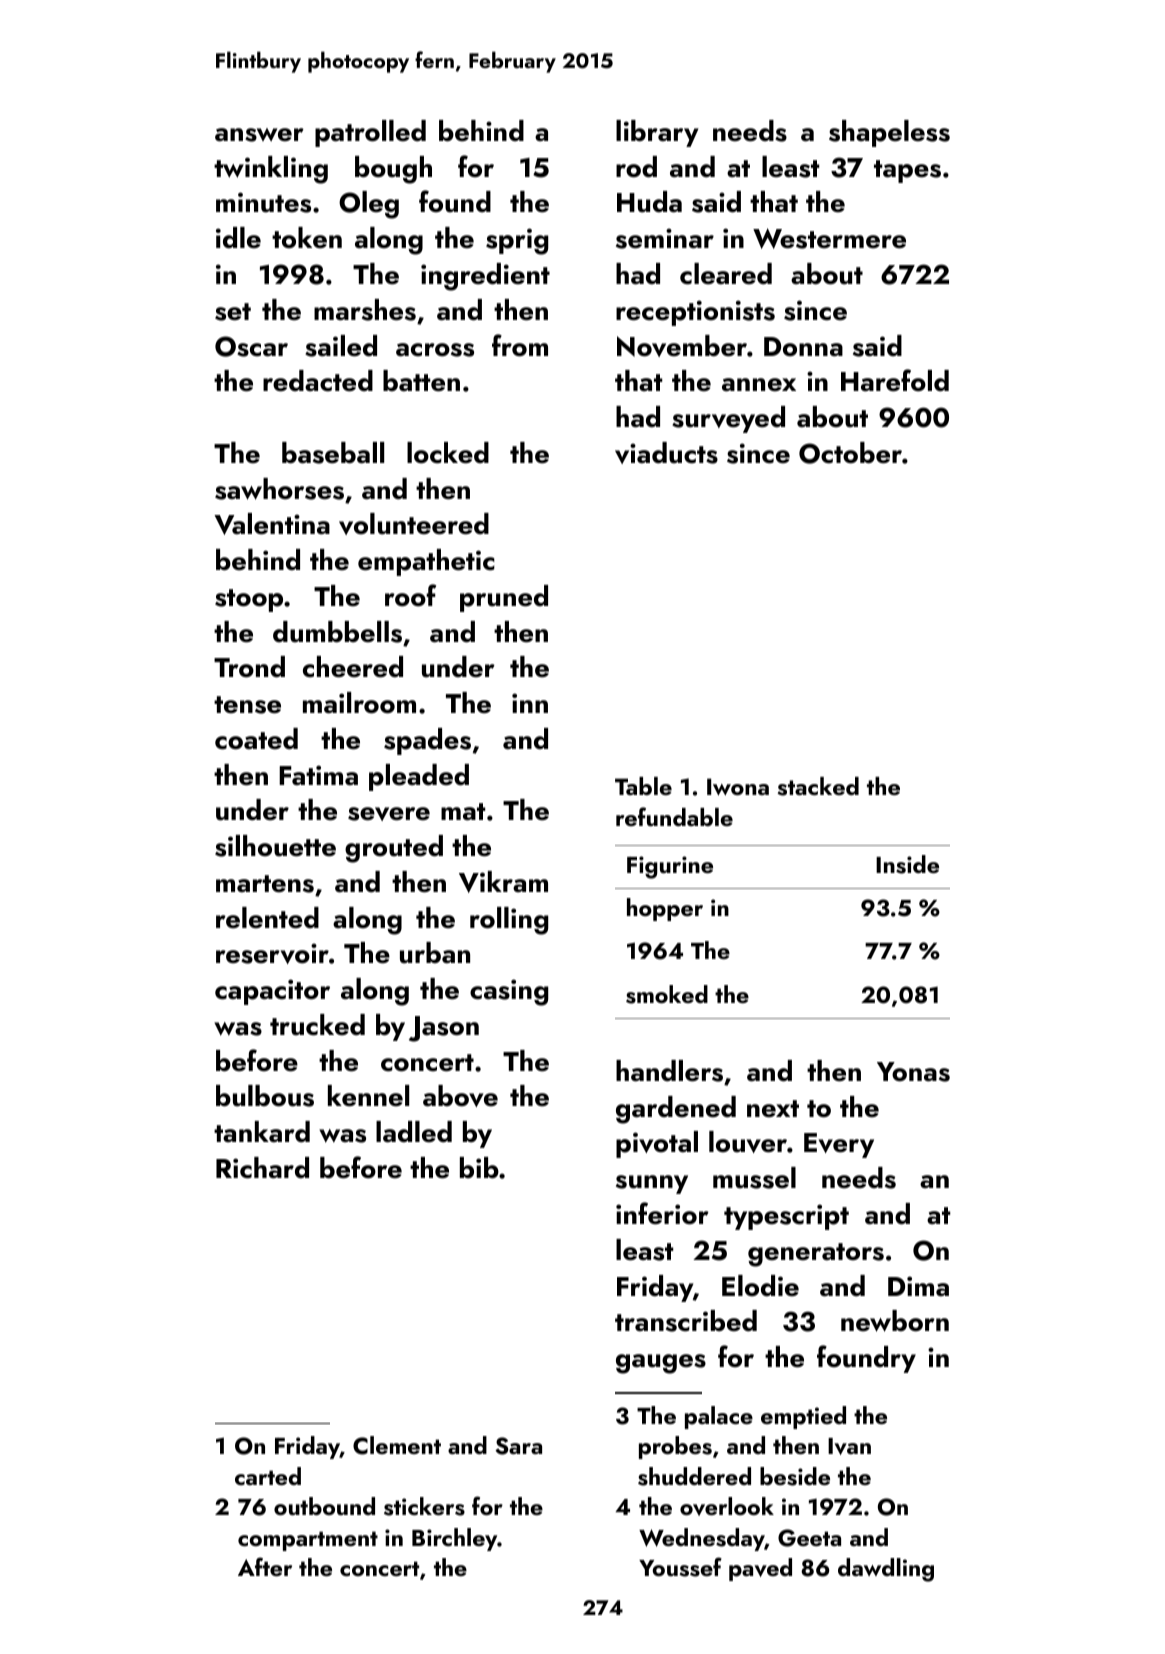 This image has height=1654, width=1165. What do you see at coordinates (520, 345) in the image?
I see `from` at bounding box center [520, 345].
